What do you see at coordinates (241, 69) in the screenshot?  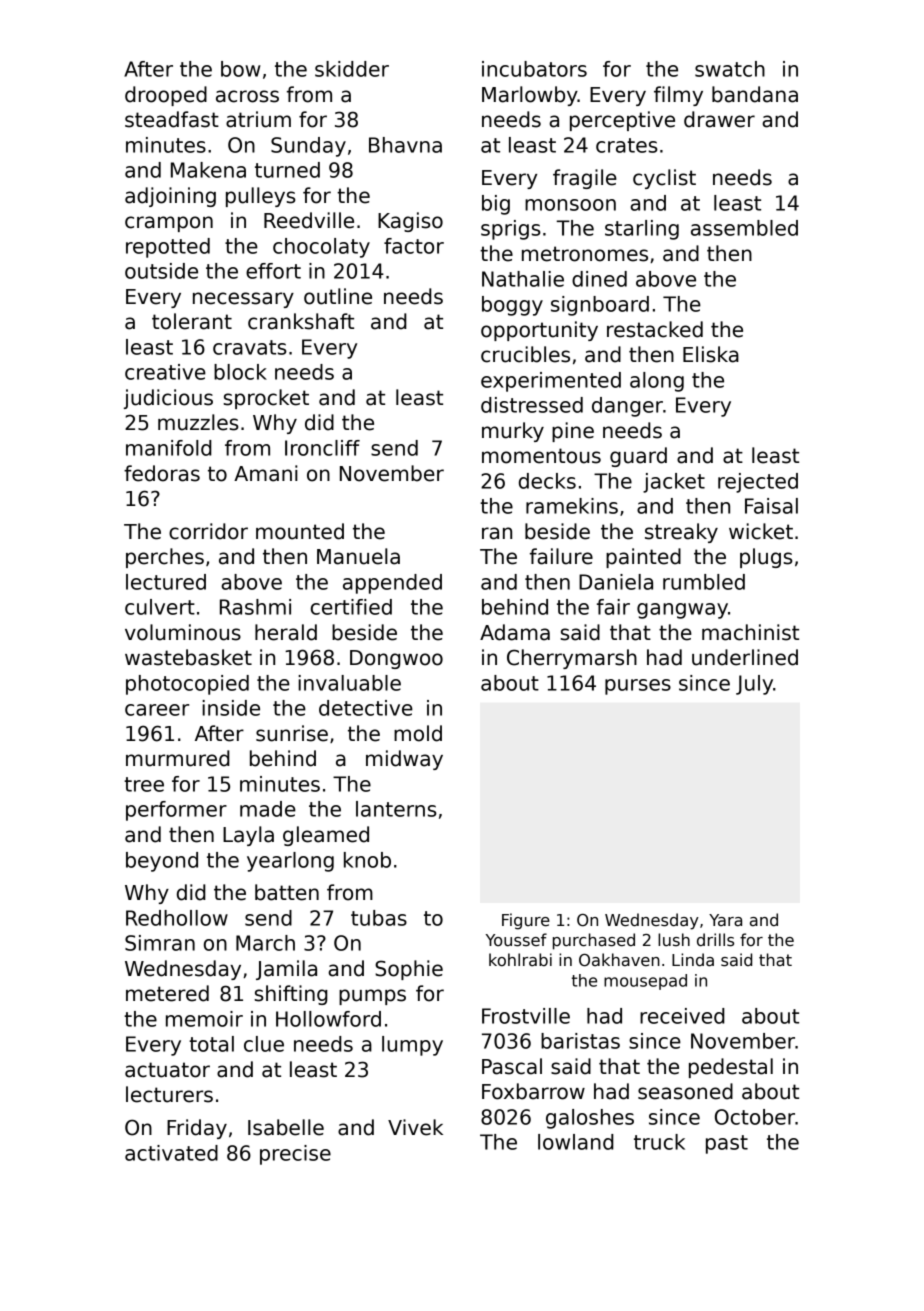 I see `bow` at bounding box center [241, 69].
